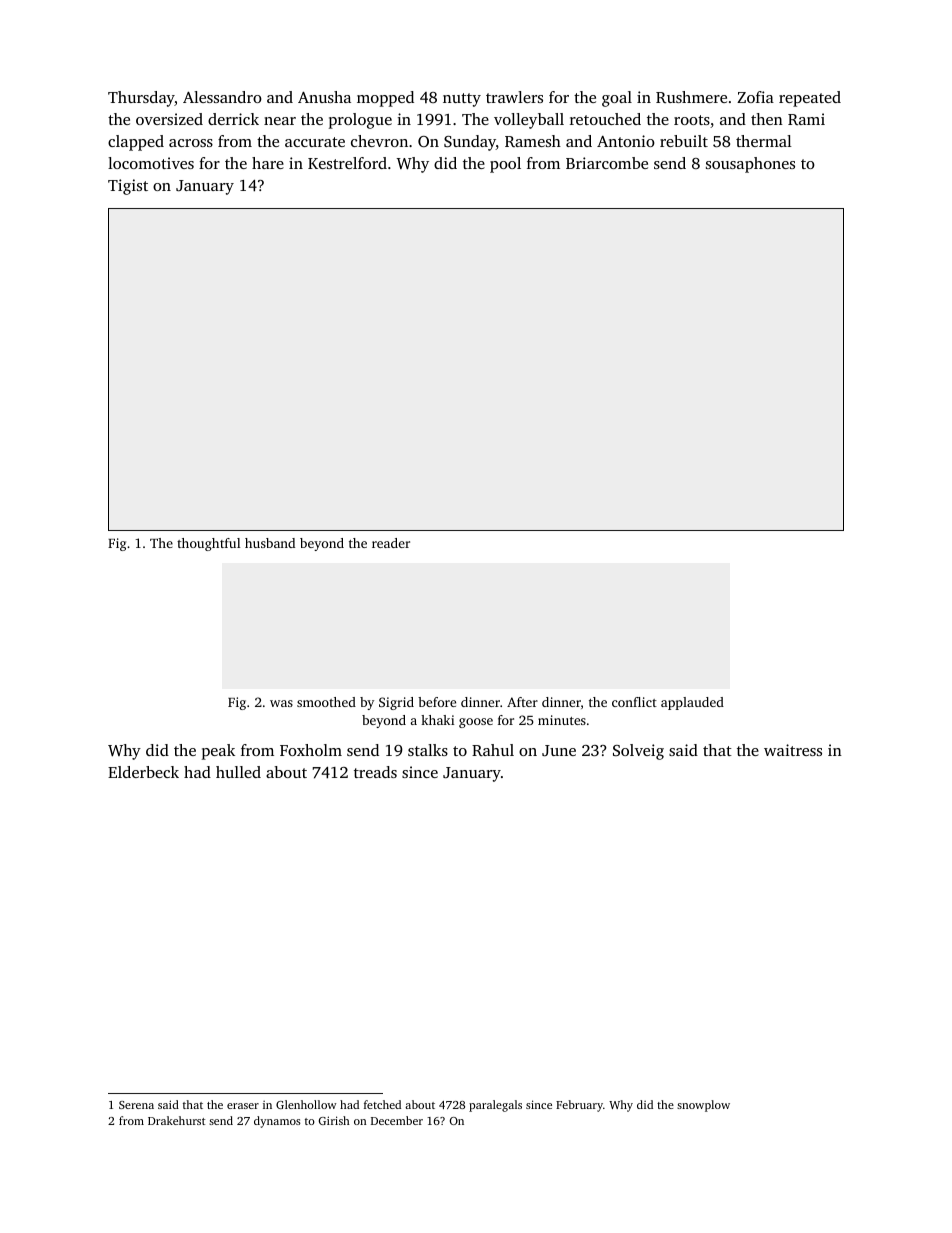  I want to click on Serena, so click(136, 1105).
